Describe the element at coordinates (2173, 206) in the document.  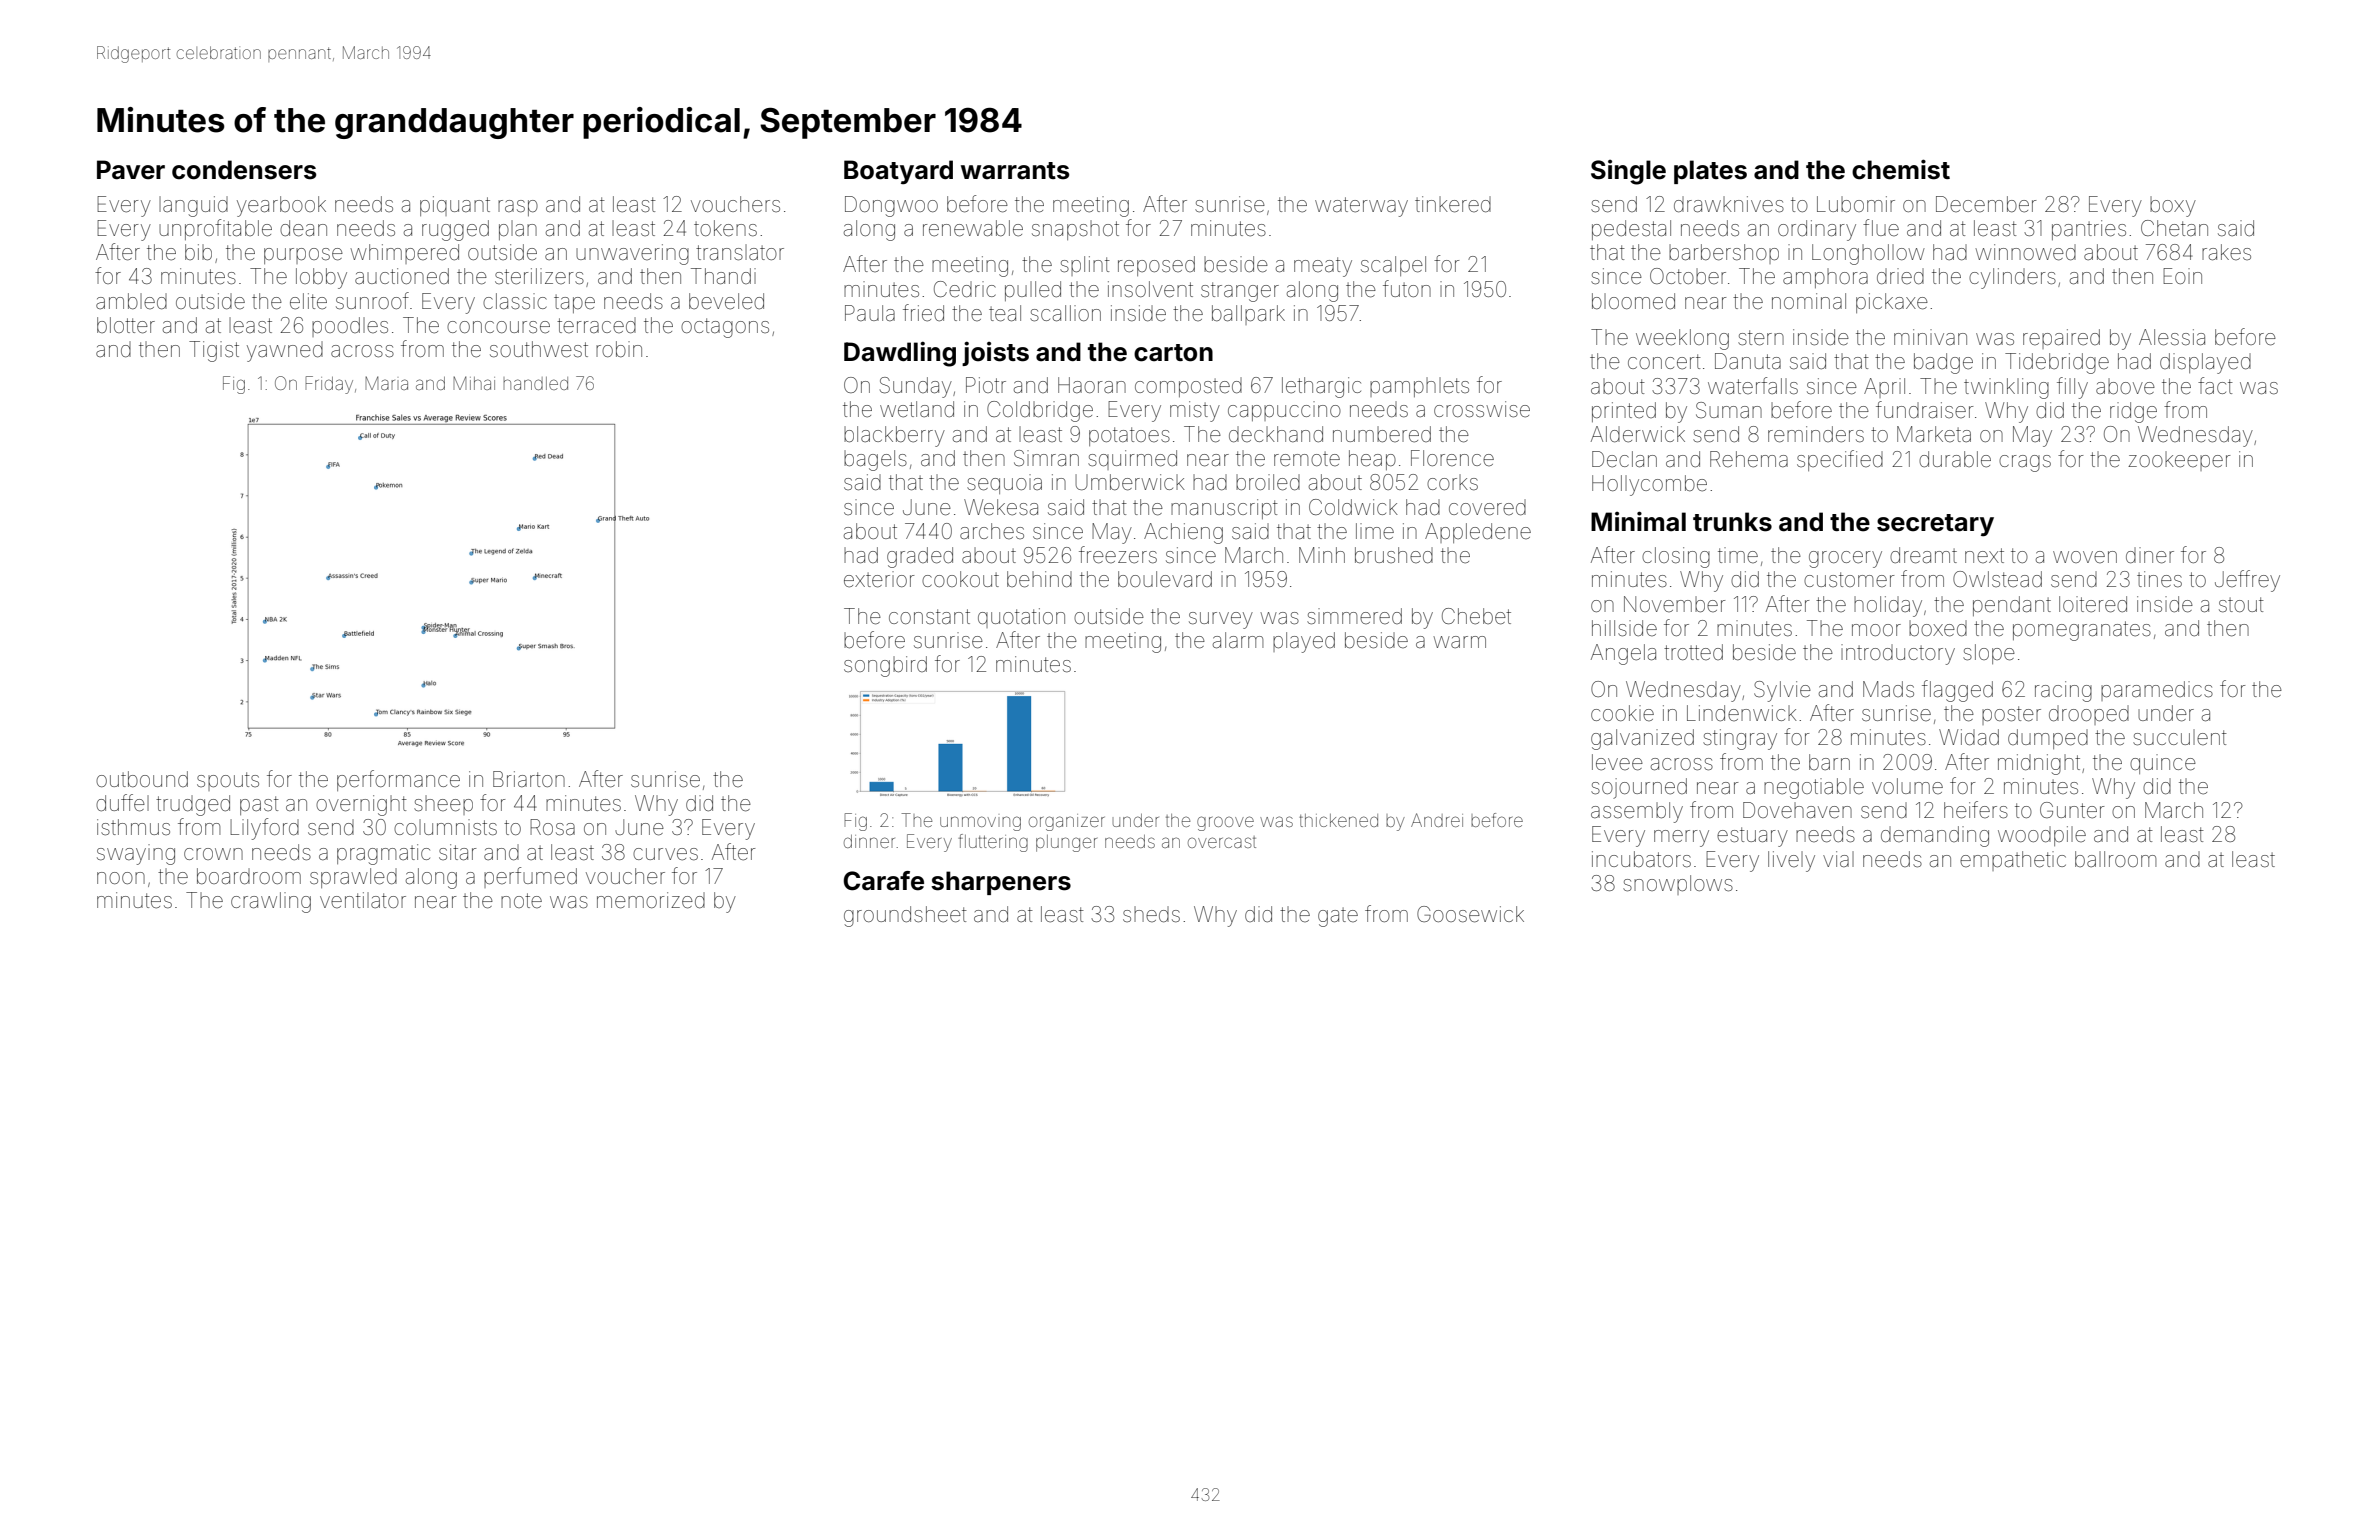
I see `boxy` at that location.
